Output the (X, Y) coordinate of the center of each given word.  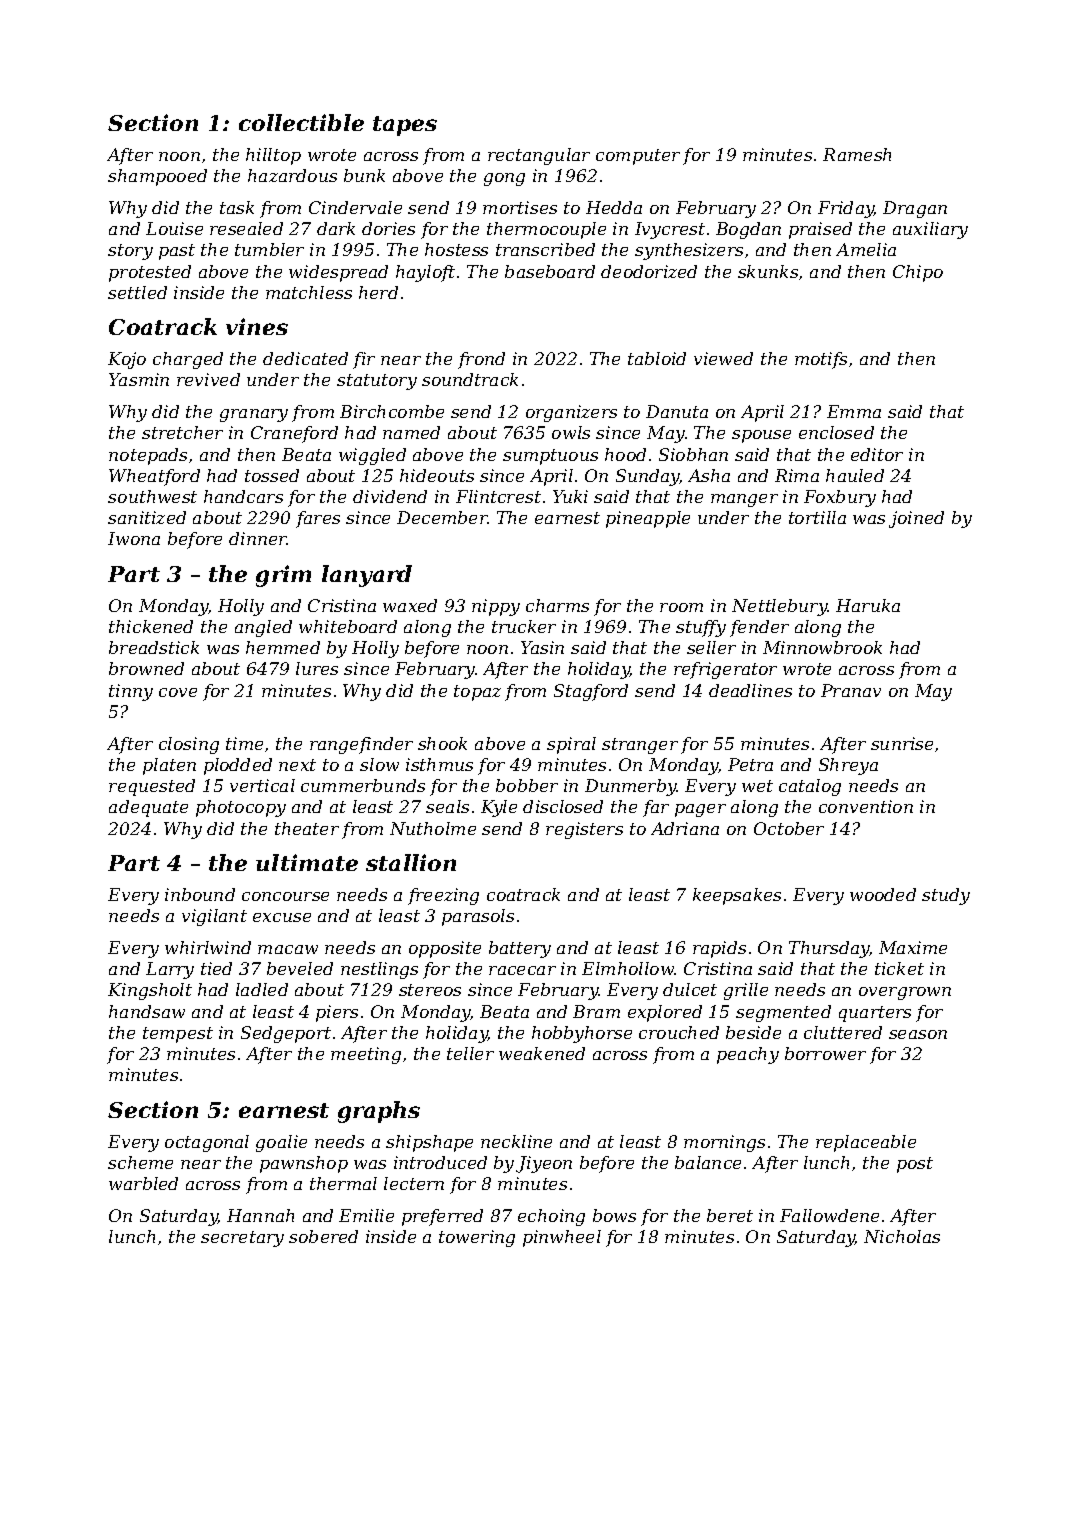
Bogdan (748, 230)
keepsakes (737, 896)
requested (152, 787)
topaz (477, 693)
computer (638, 157)
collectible (301, 122)
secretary (242, 1239)
